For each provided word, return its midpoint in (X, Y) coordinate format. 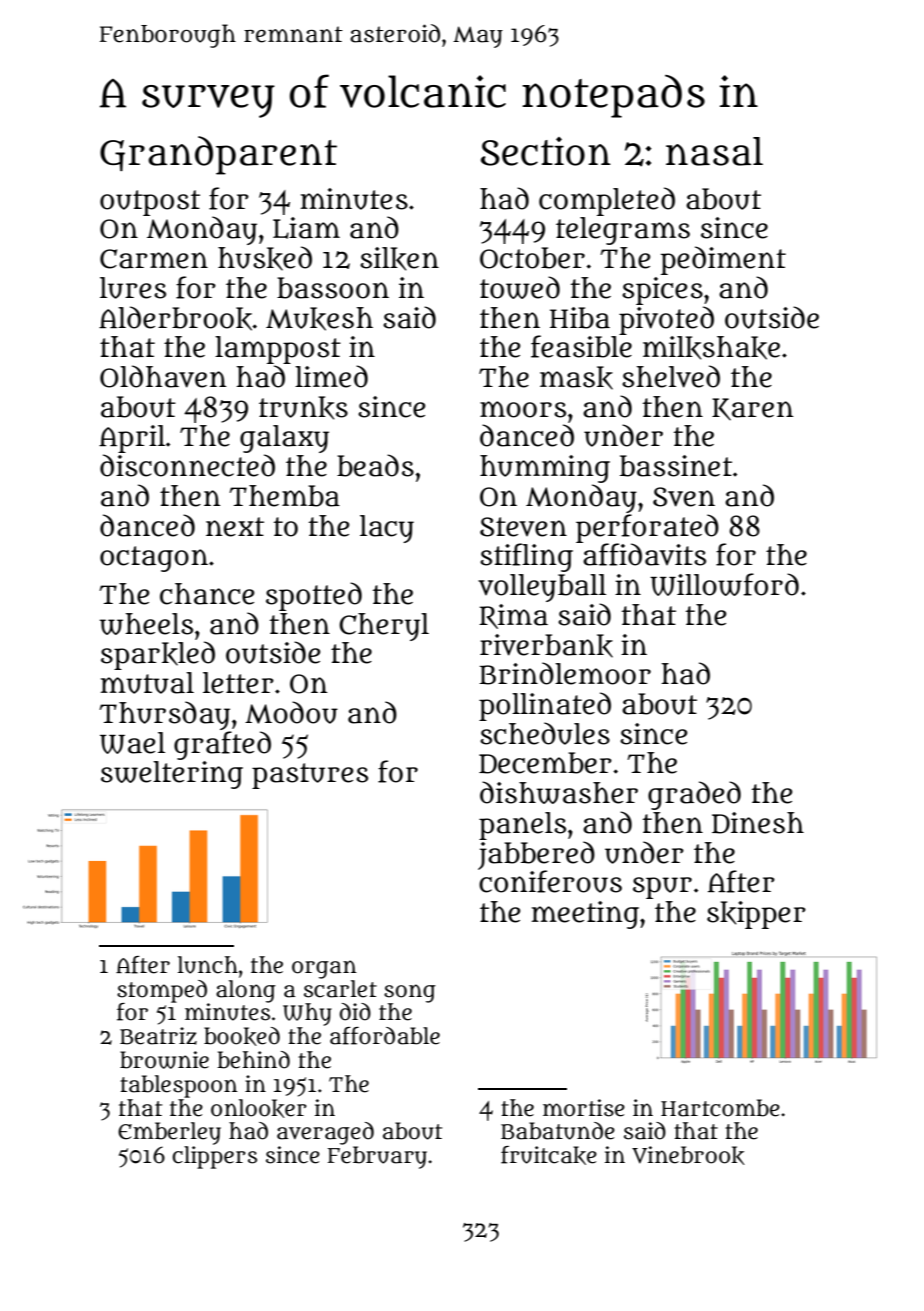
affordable (385, 1036)
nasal (714, 151)
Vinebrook (688, 1155)
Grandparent (218, 155)
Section (546, 151)
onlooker (259, 1108)
